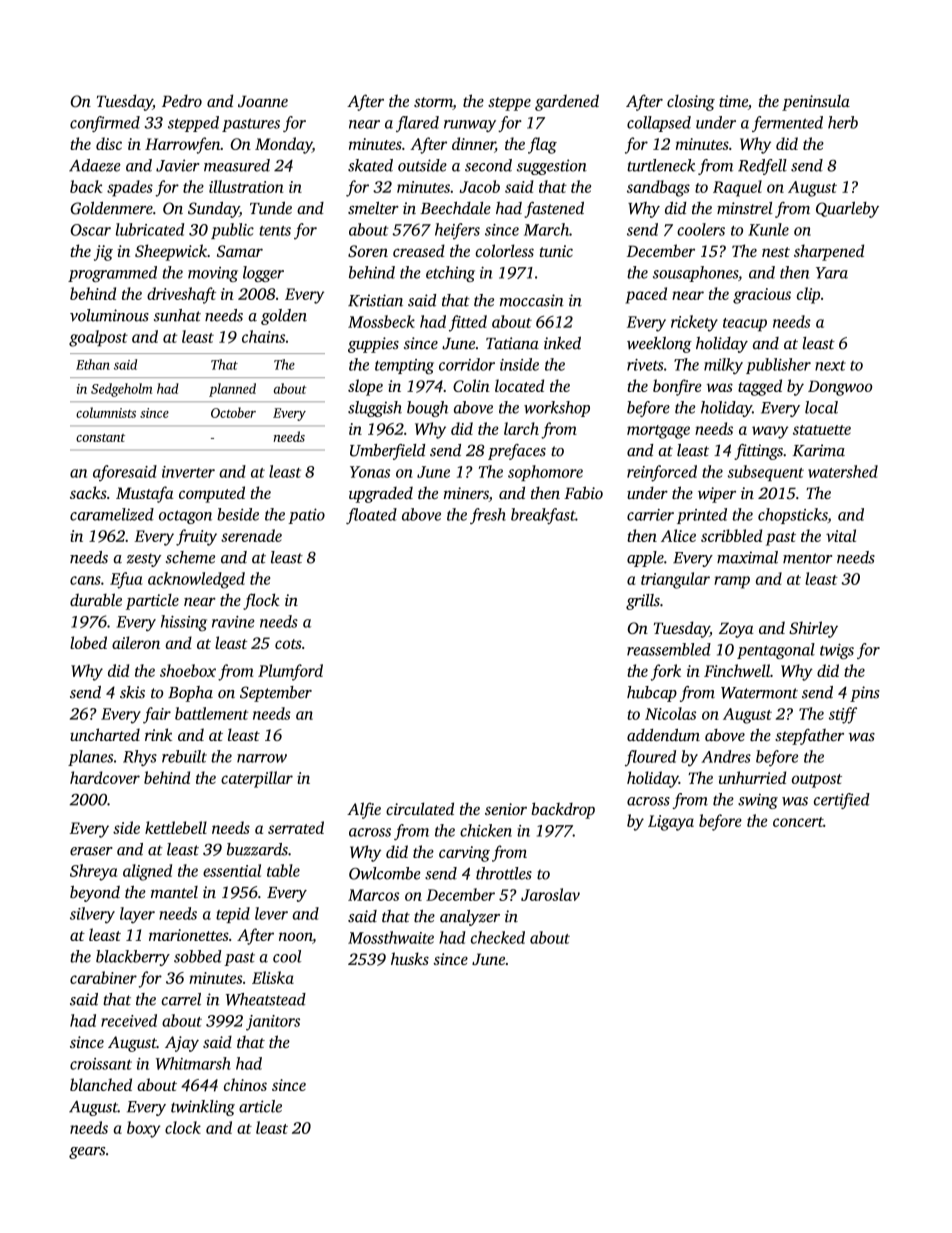 This screenshot has width=952, height=1233. I want to click on chinos, so click(245, 1084).
